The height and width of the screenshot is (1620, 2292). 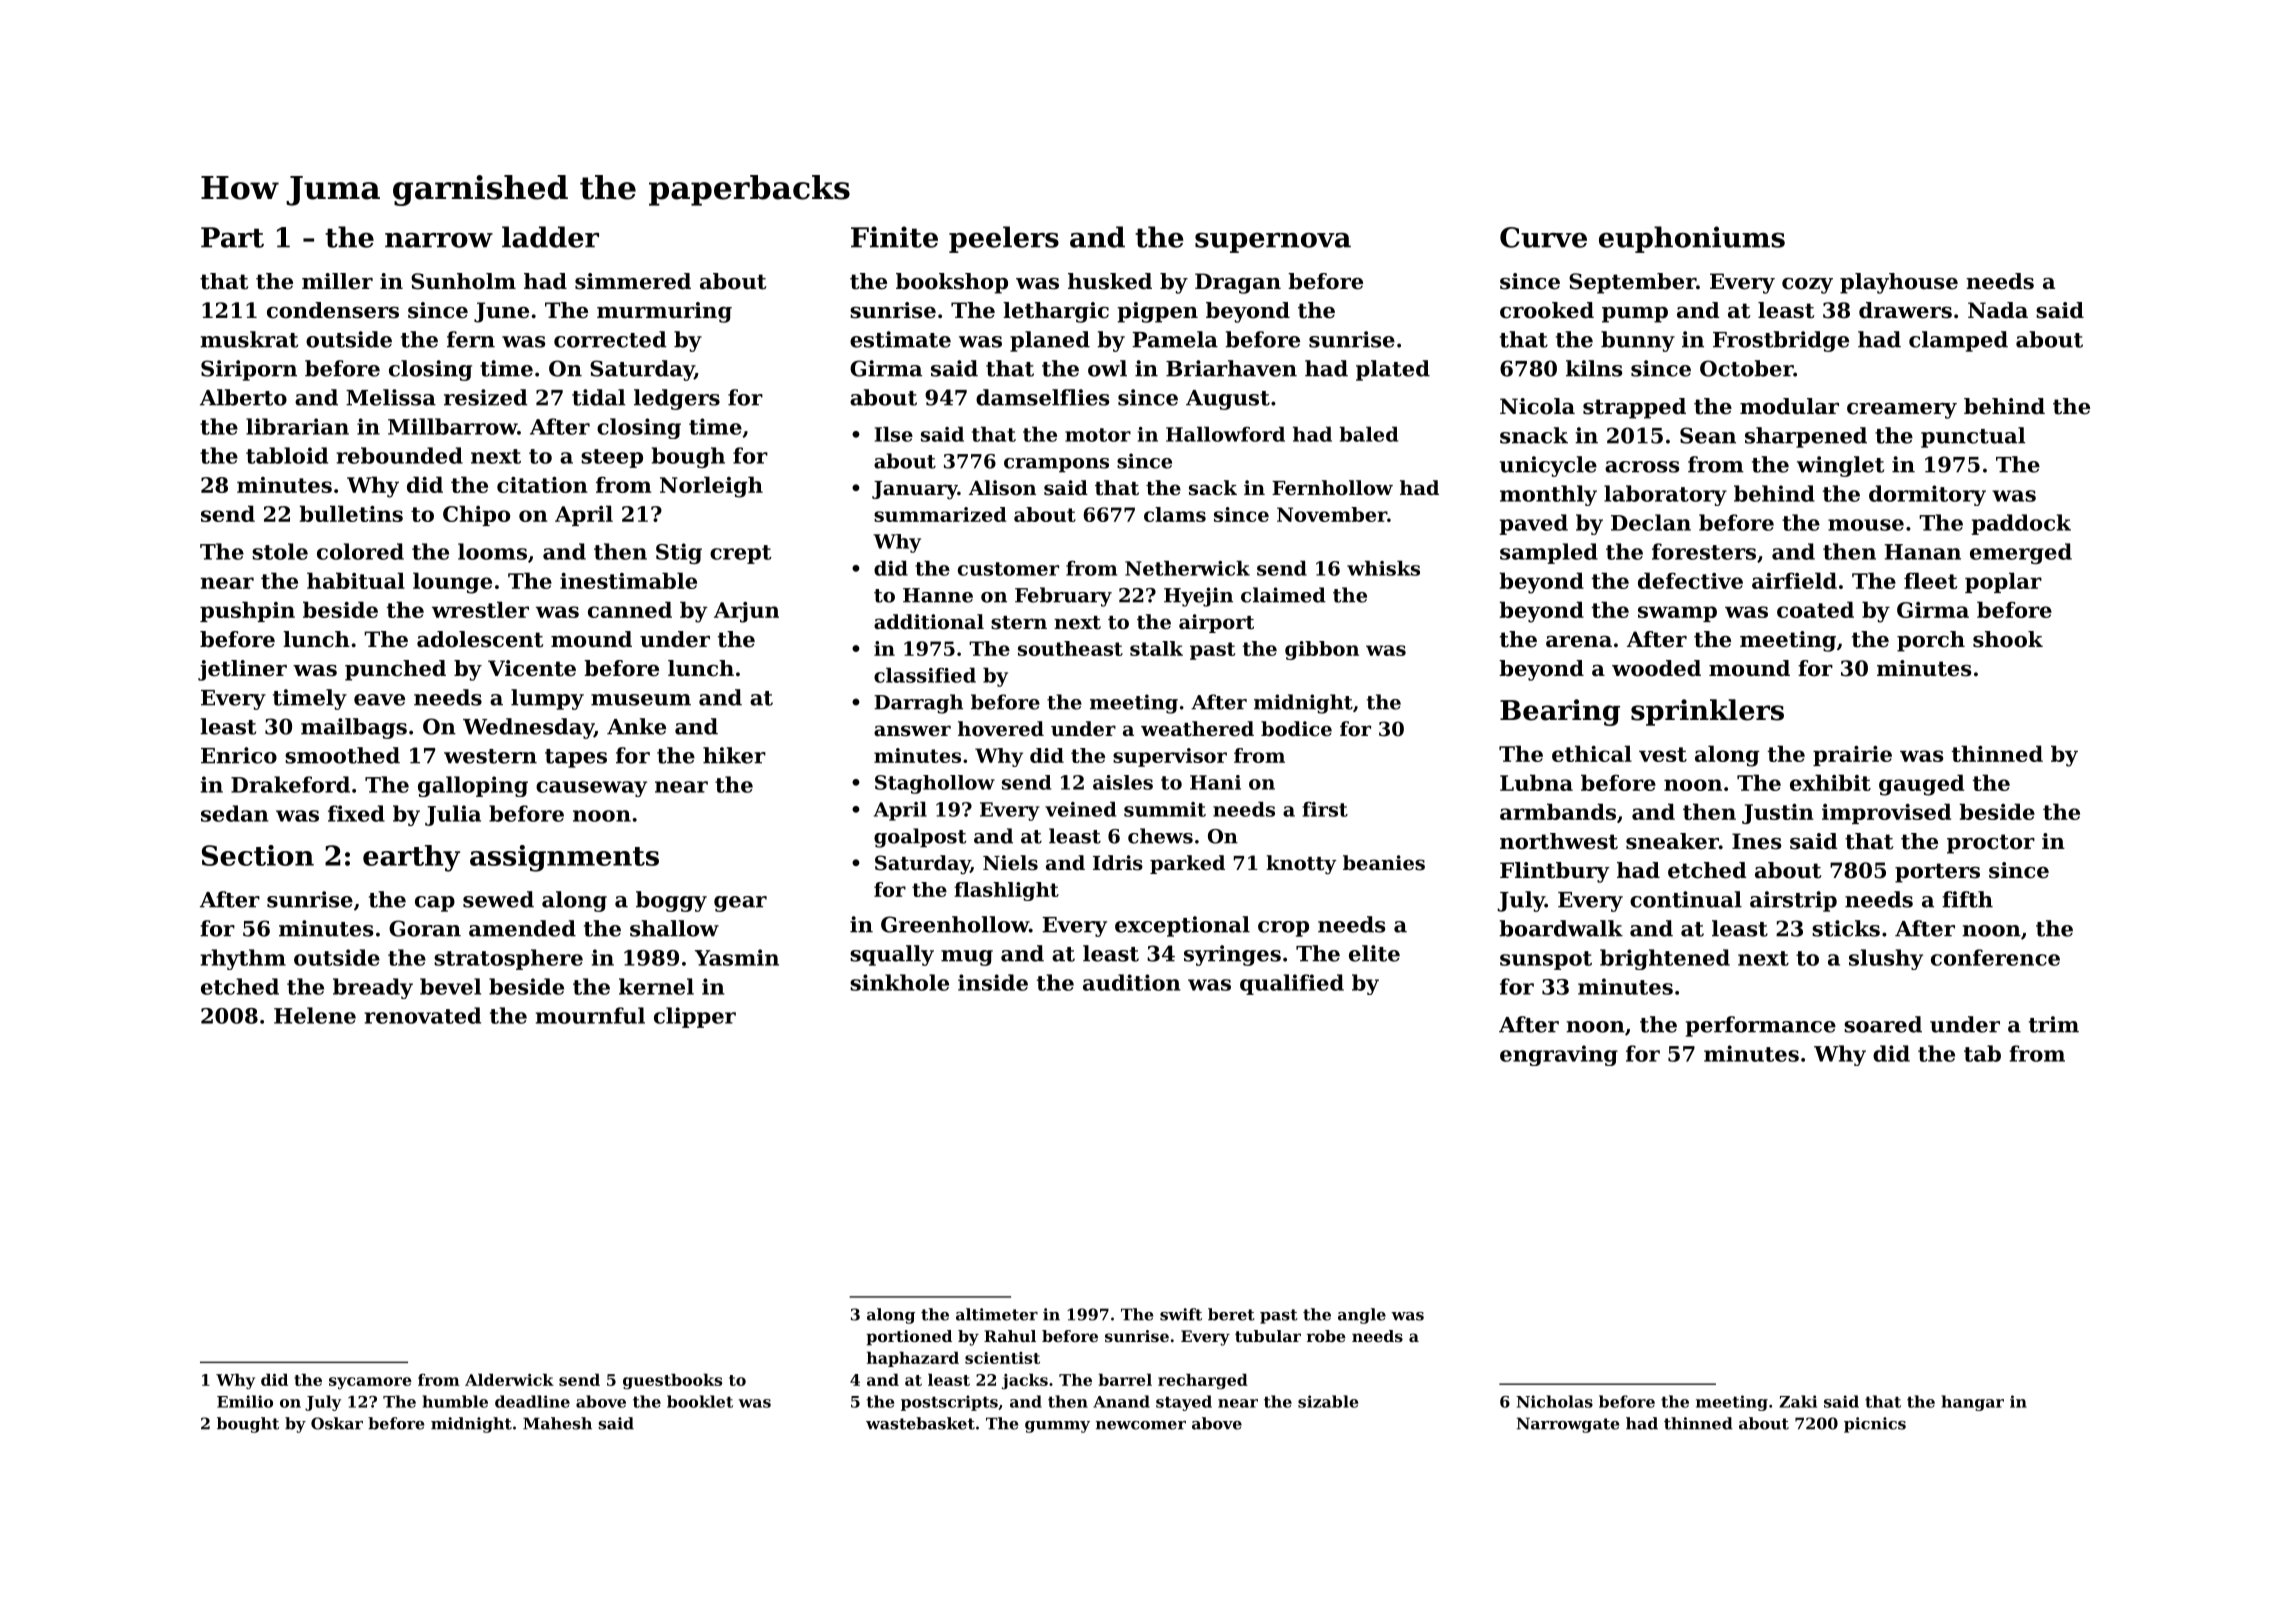 What do you see at coordinates (1973, 437) in the screenshot?
I see `punctual` at bounding box center [1973, 437].
